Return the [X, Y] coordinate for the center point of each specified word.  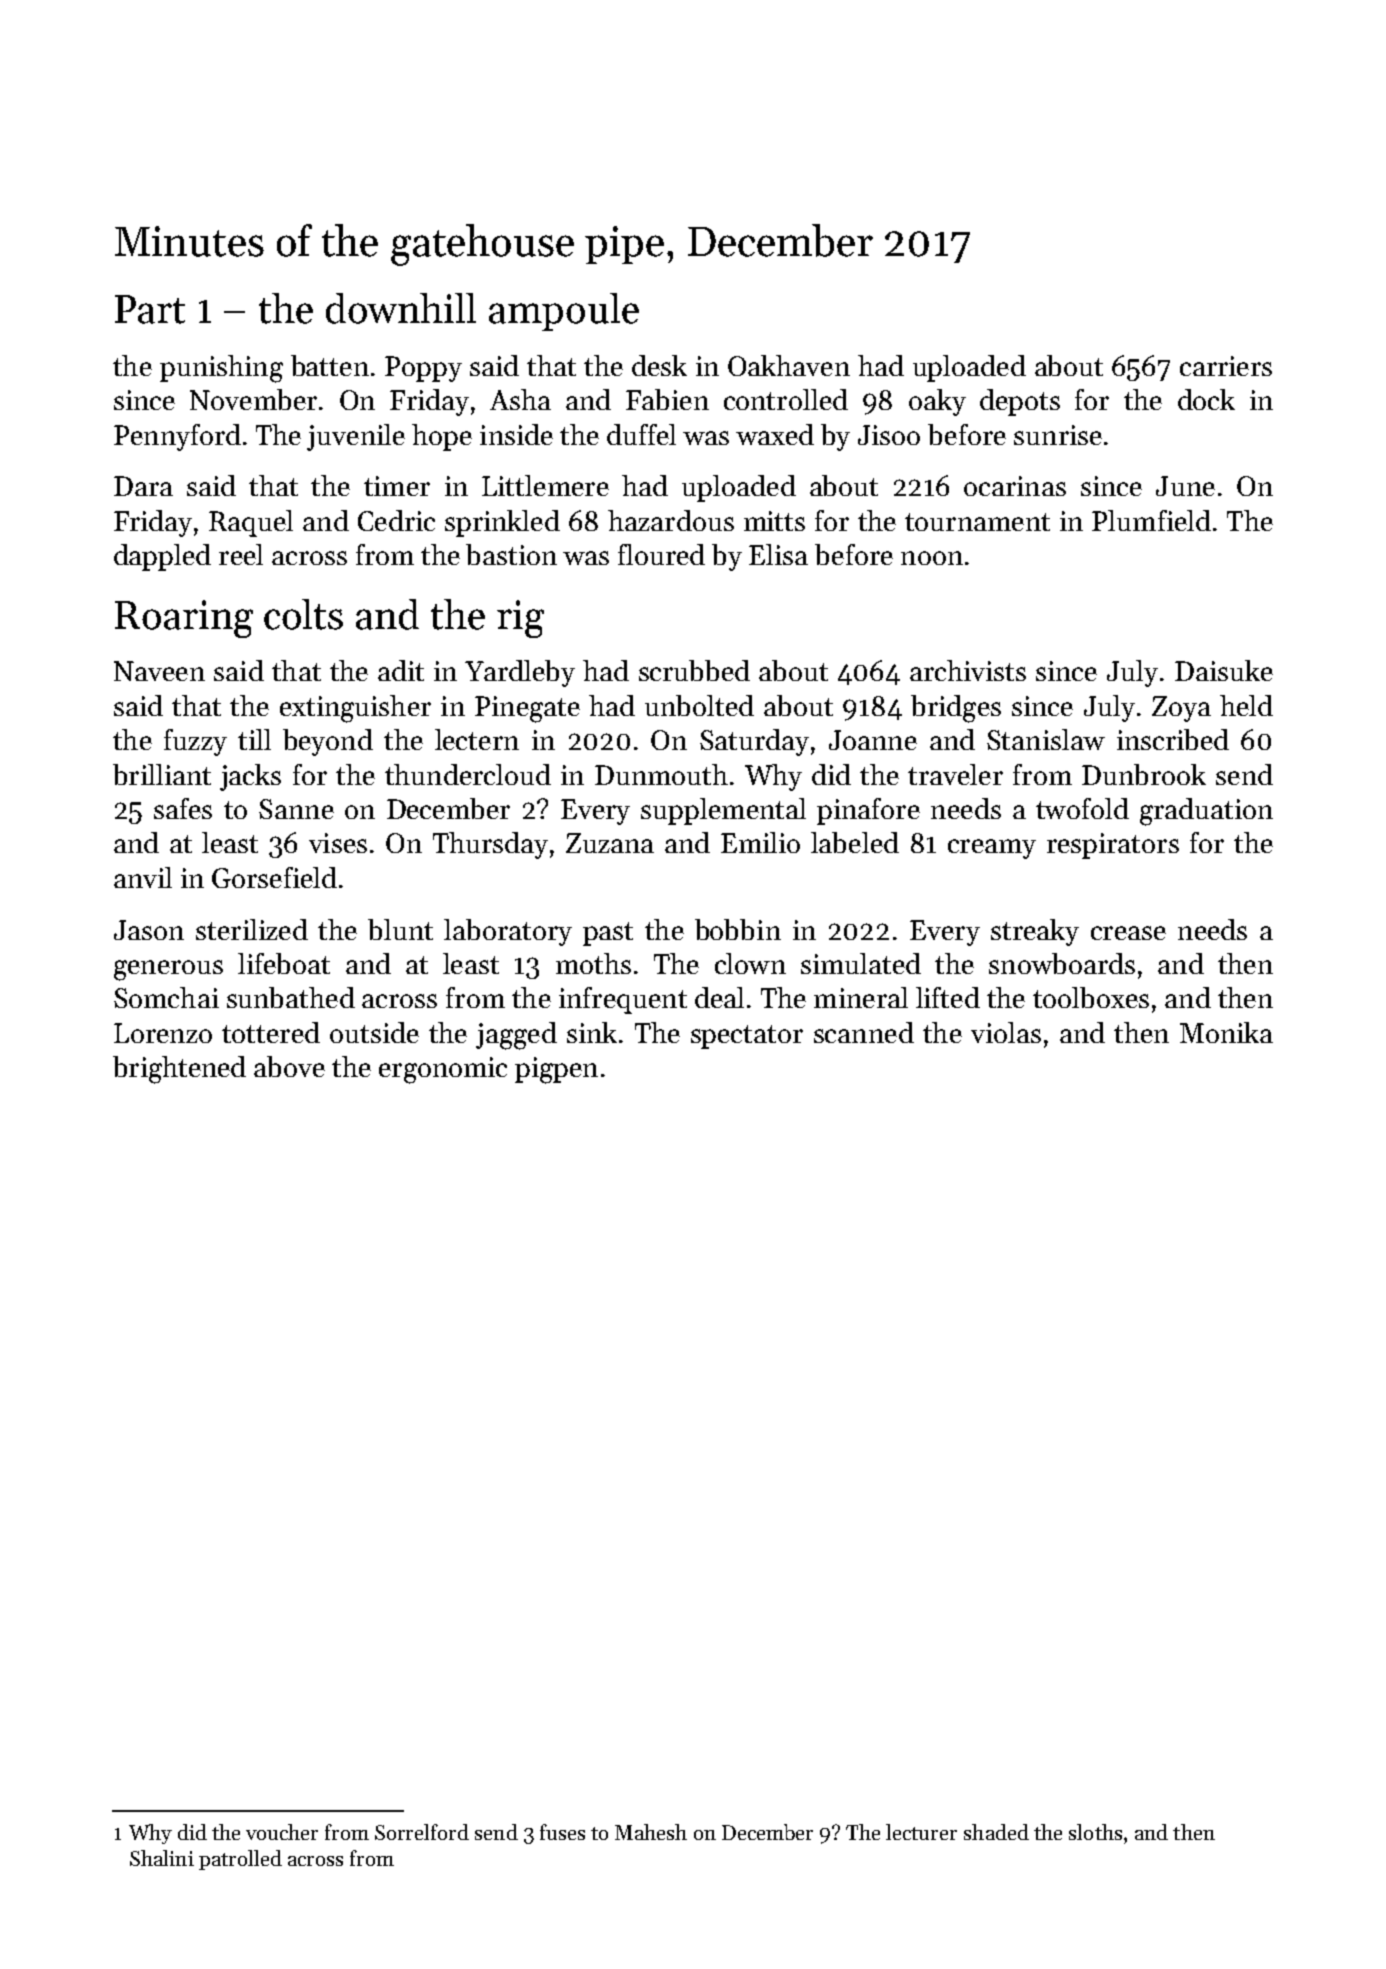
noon [932, 558]
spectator [747, 1037]
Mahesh [651, 1832]
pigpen [556, 1070]
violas [1006, 1032]
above [289, 1066]
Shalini [162, 1858]
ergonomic [443, 1070]
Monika [1226, 1032]
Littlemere [545, 485]
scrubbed [694, 670]
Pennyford [177, 437]
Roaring [184, 619]
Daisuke [1224, 670]
